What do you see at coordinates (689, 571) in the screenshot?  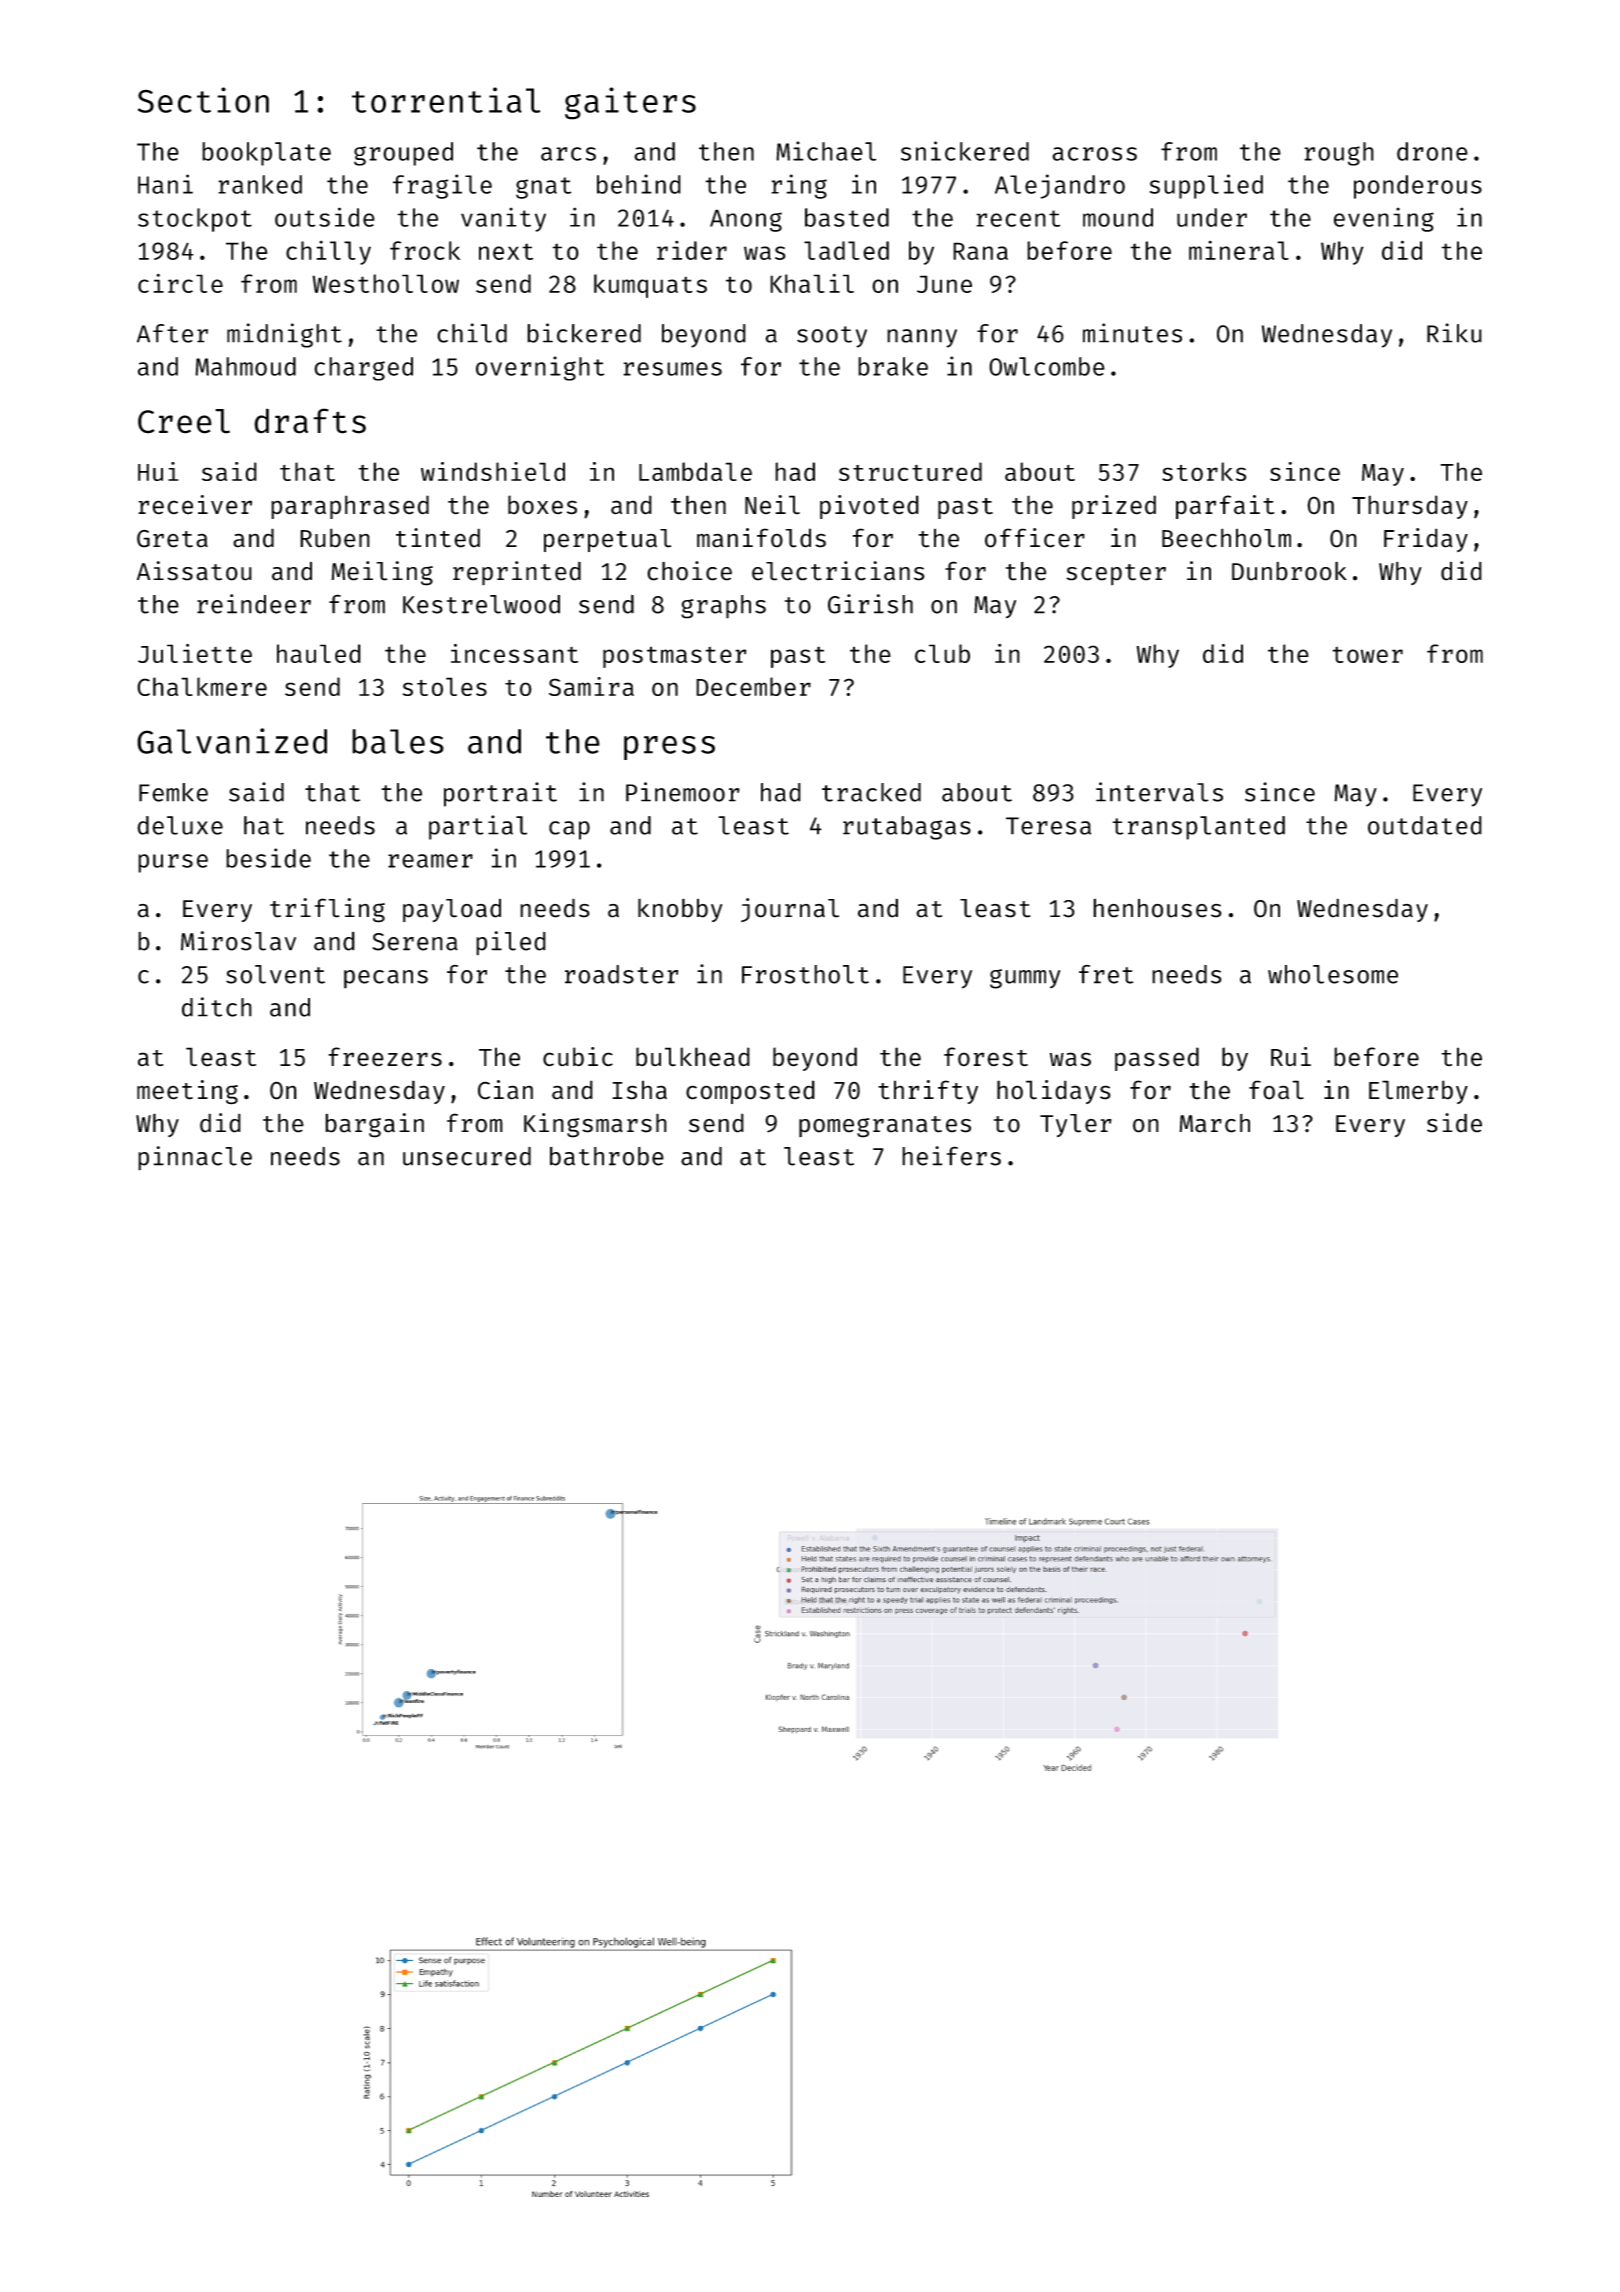 I see `choice` at bounding box center [689, 571].
